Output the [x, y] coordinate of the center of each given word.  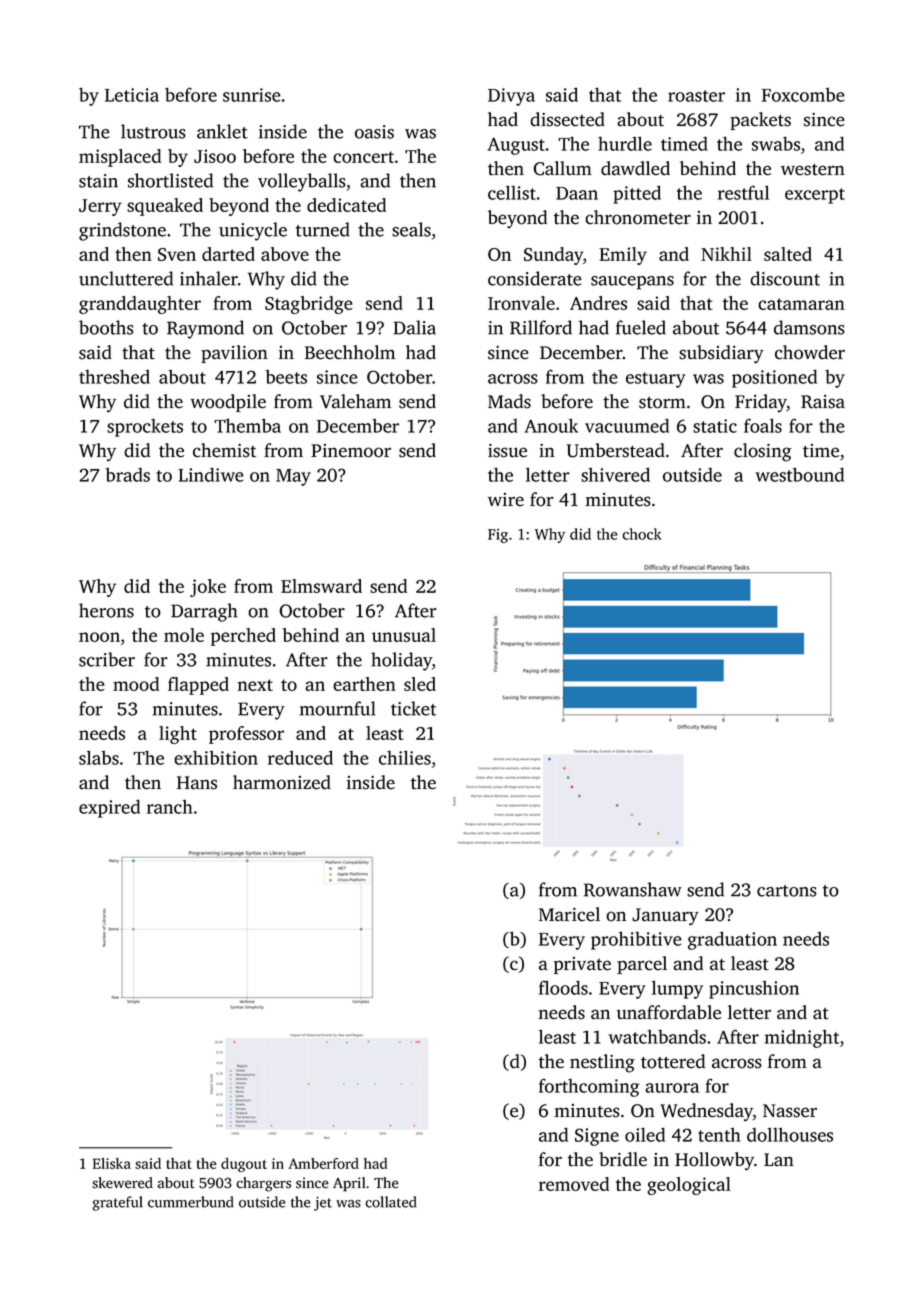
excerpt [815, 196]
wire [506, 500]
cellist [512, 192]
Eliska [112, 1163]
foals [763, 425]
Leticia [132, 95]
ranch [170, 807]
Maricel [569, 914]
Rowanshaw [633, 889]
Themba [247, 425]
